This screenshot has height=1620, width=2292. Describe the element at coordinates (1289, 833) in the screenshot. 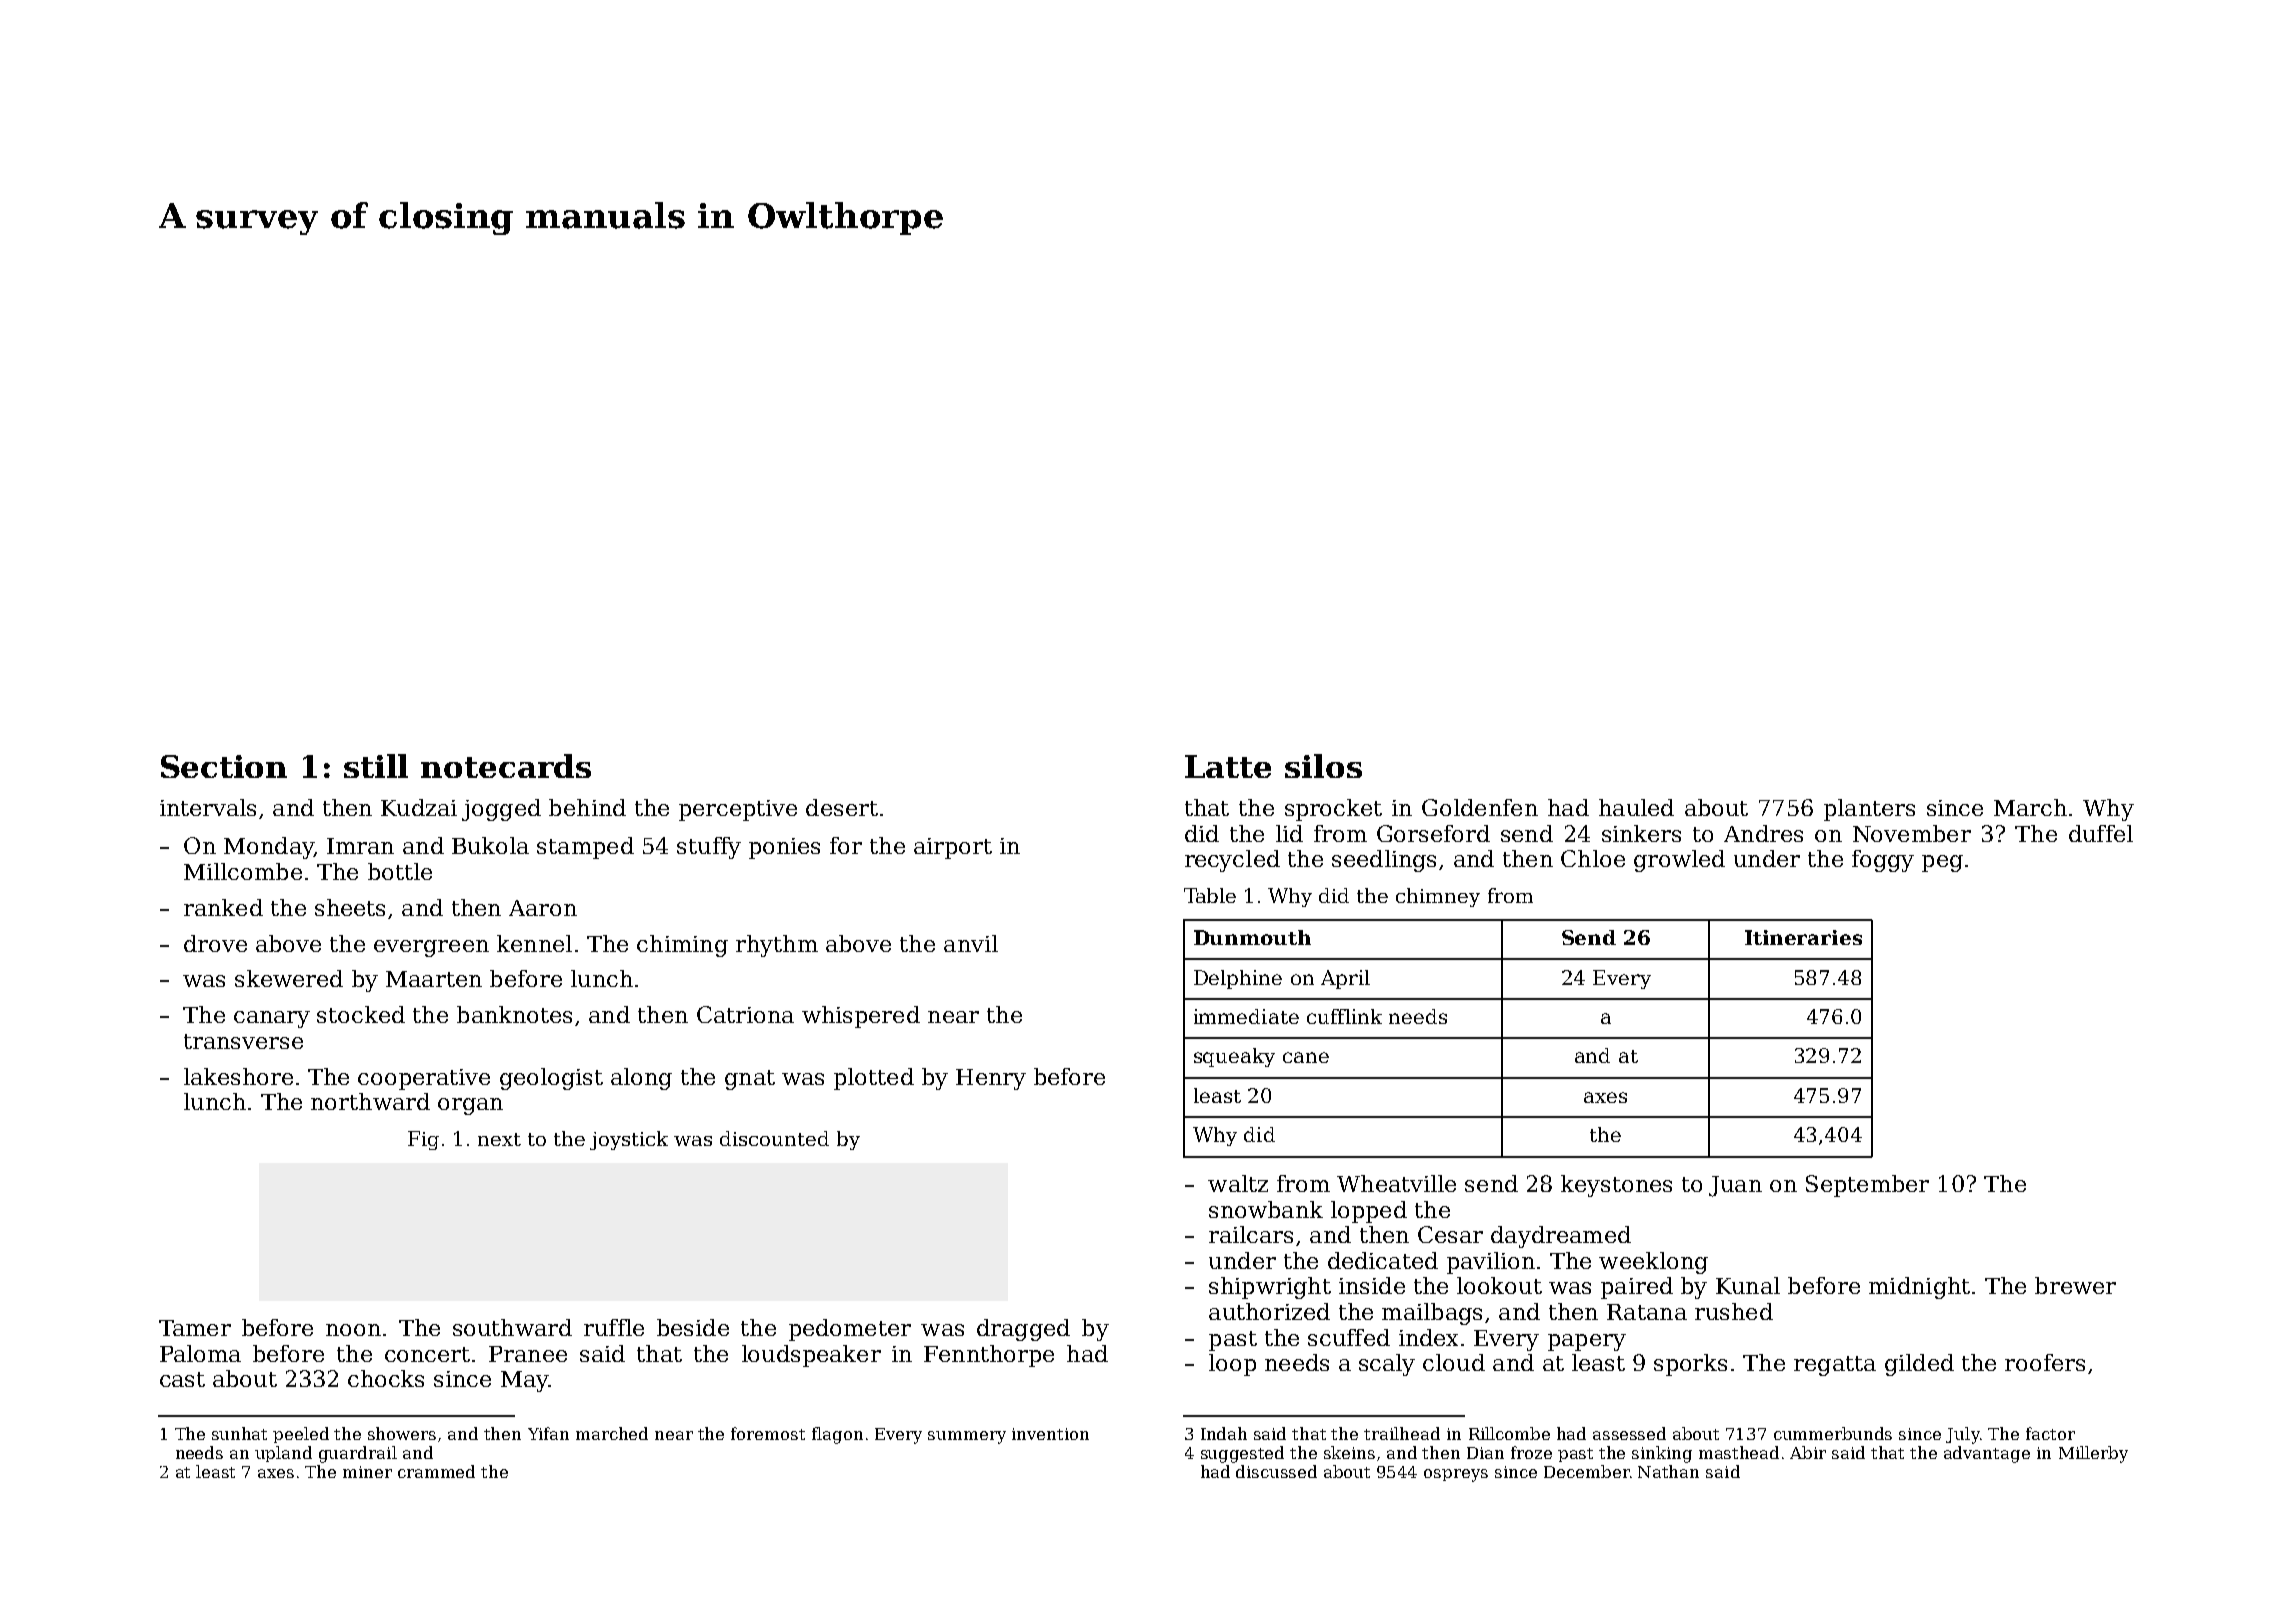

I see `lid` at that location.
